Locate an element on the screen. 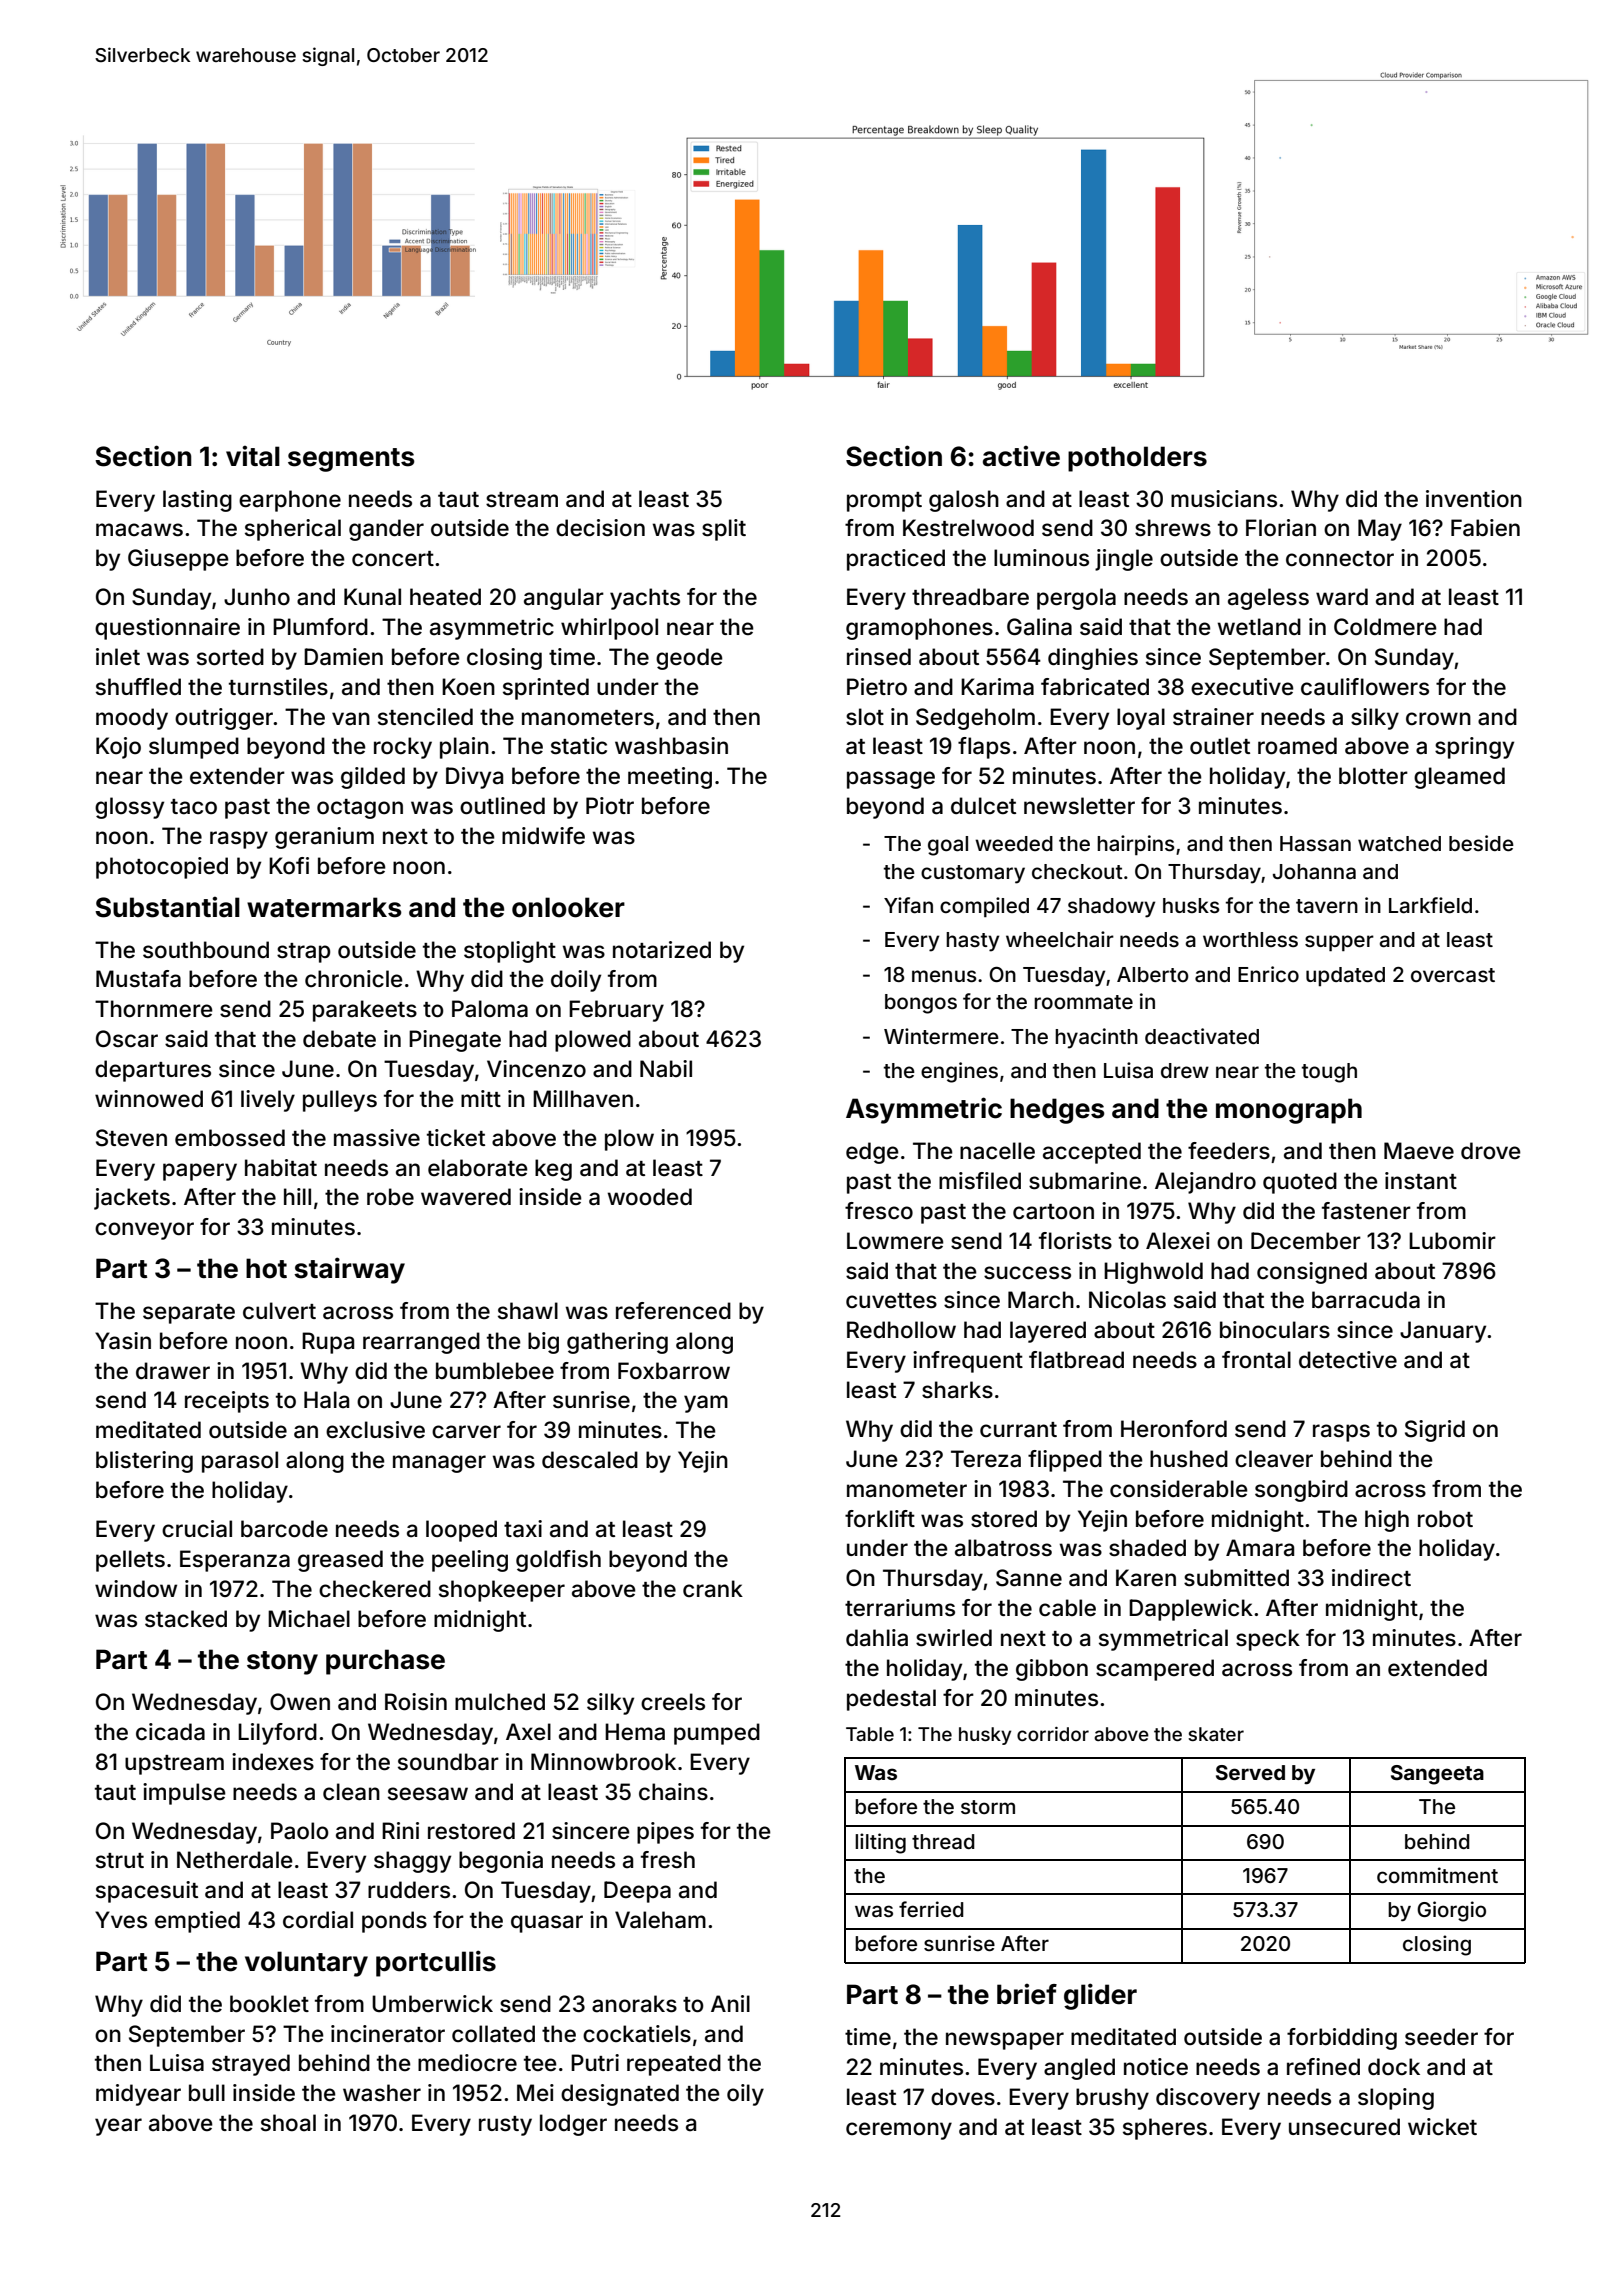  wicket is located at coordinates (1442, 2127).
